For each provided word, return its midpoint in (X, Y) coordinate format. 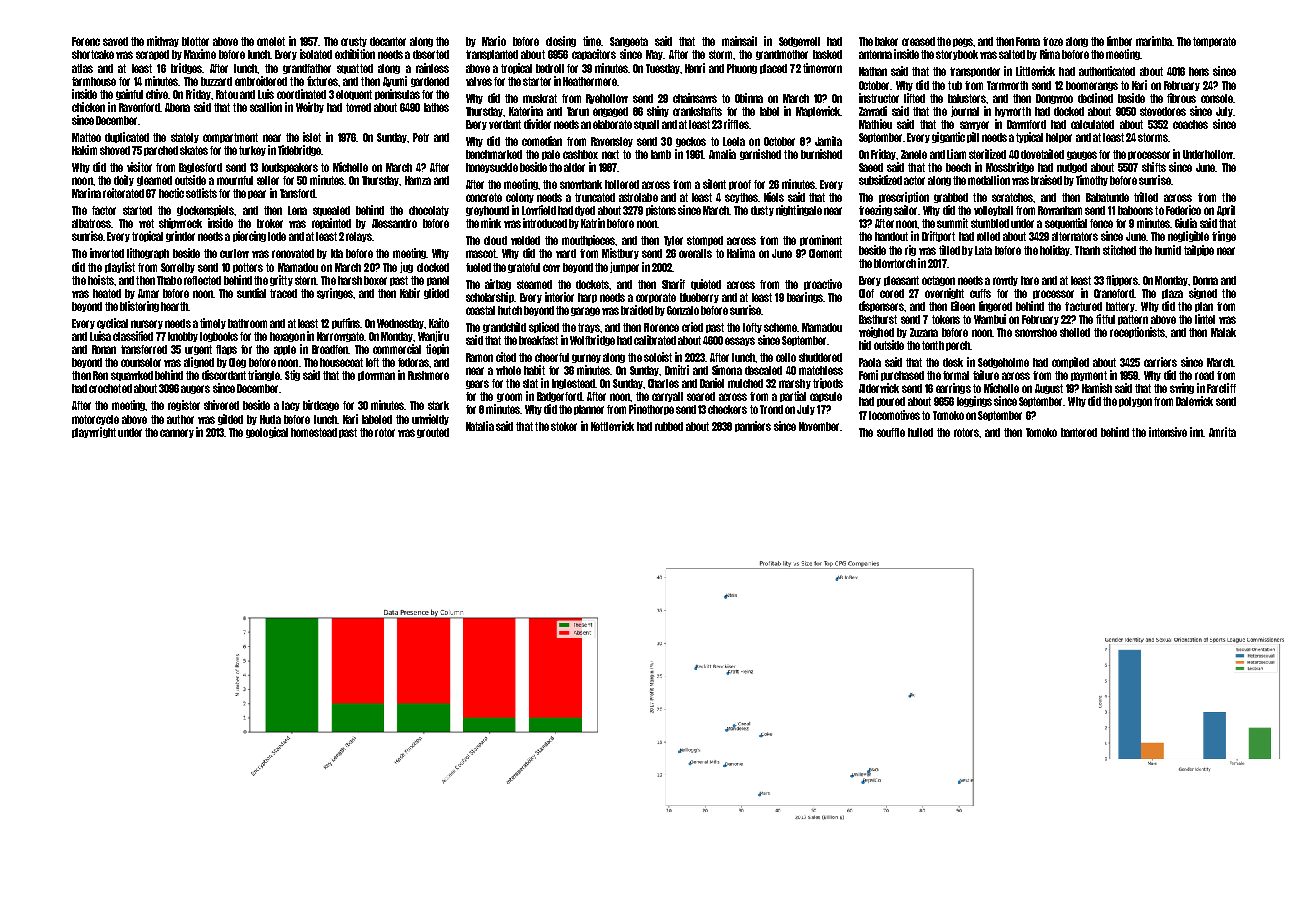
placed (773, 69)
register (184, 405)
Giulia (1186, 223)
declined (1095, 98)
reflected (202, 280)
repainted (331, 223)
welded (525, 240)
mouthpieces (588, 240)
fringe (1224, 236)
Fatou (227, 94)
